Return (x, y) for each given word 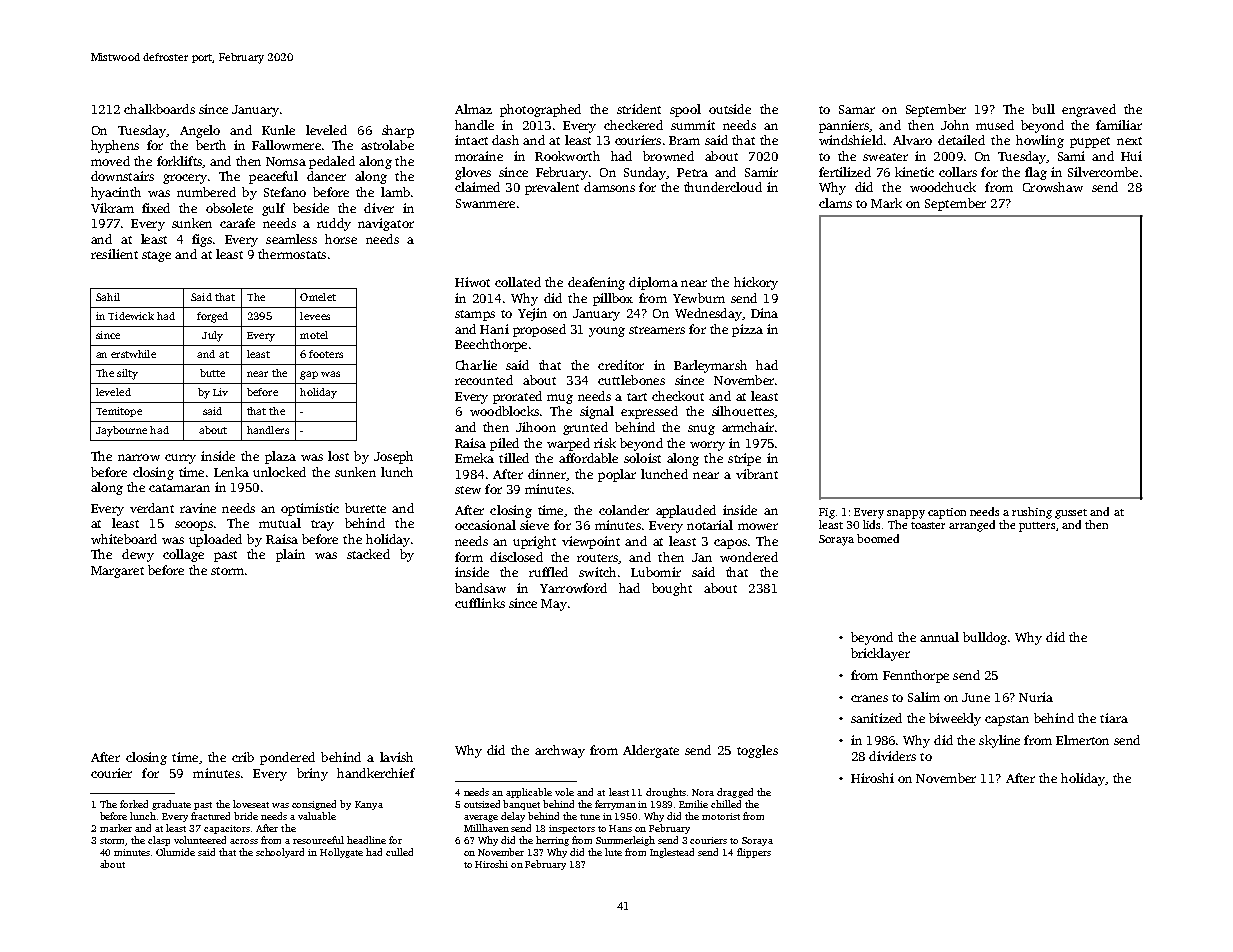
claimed (477, 187)
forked (134, 804)
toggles (757, 751)
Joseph (393, 457)
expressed (649, 412)
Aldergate (651, 751)
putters (1037, 527)
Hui (1131, 156)
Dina (764, 313)
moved (110, 161)
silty (127, 374)
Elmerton (1082, 740)
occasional (485, 525)
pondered (287, 758)
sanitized (876, 718)
